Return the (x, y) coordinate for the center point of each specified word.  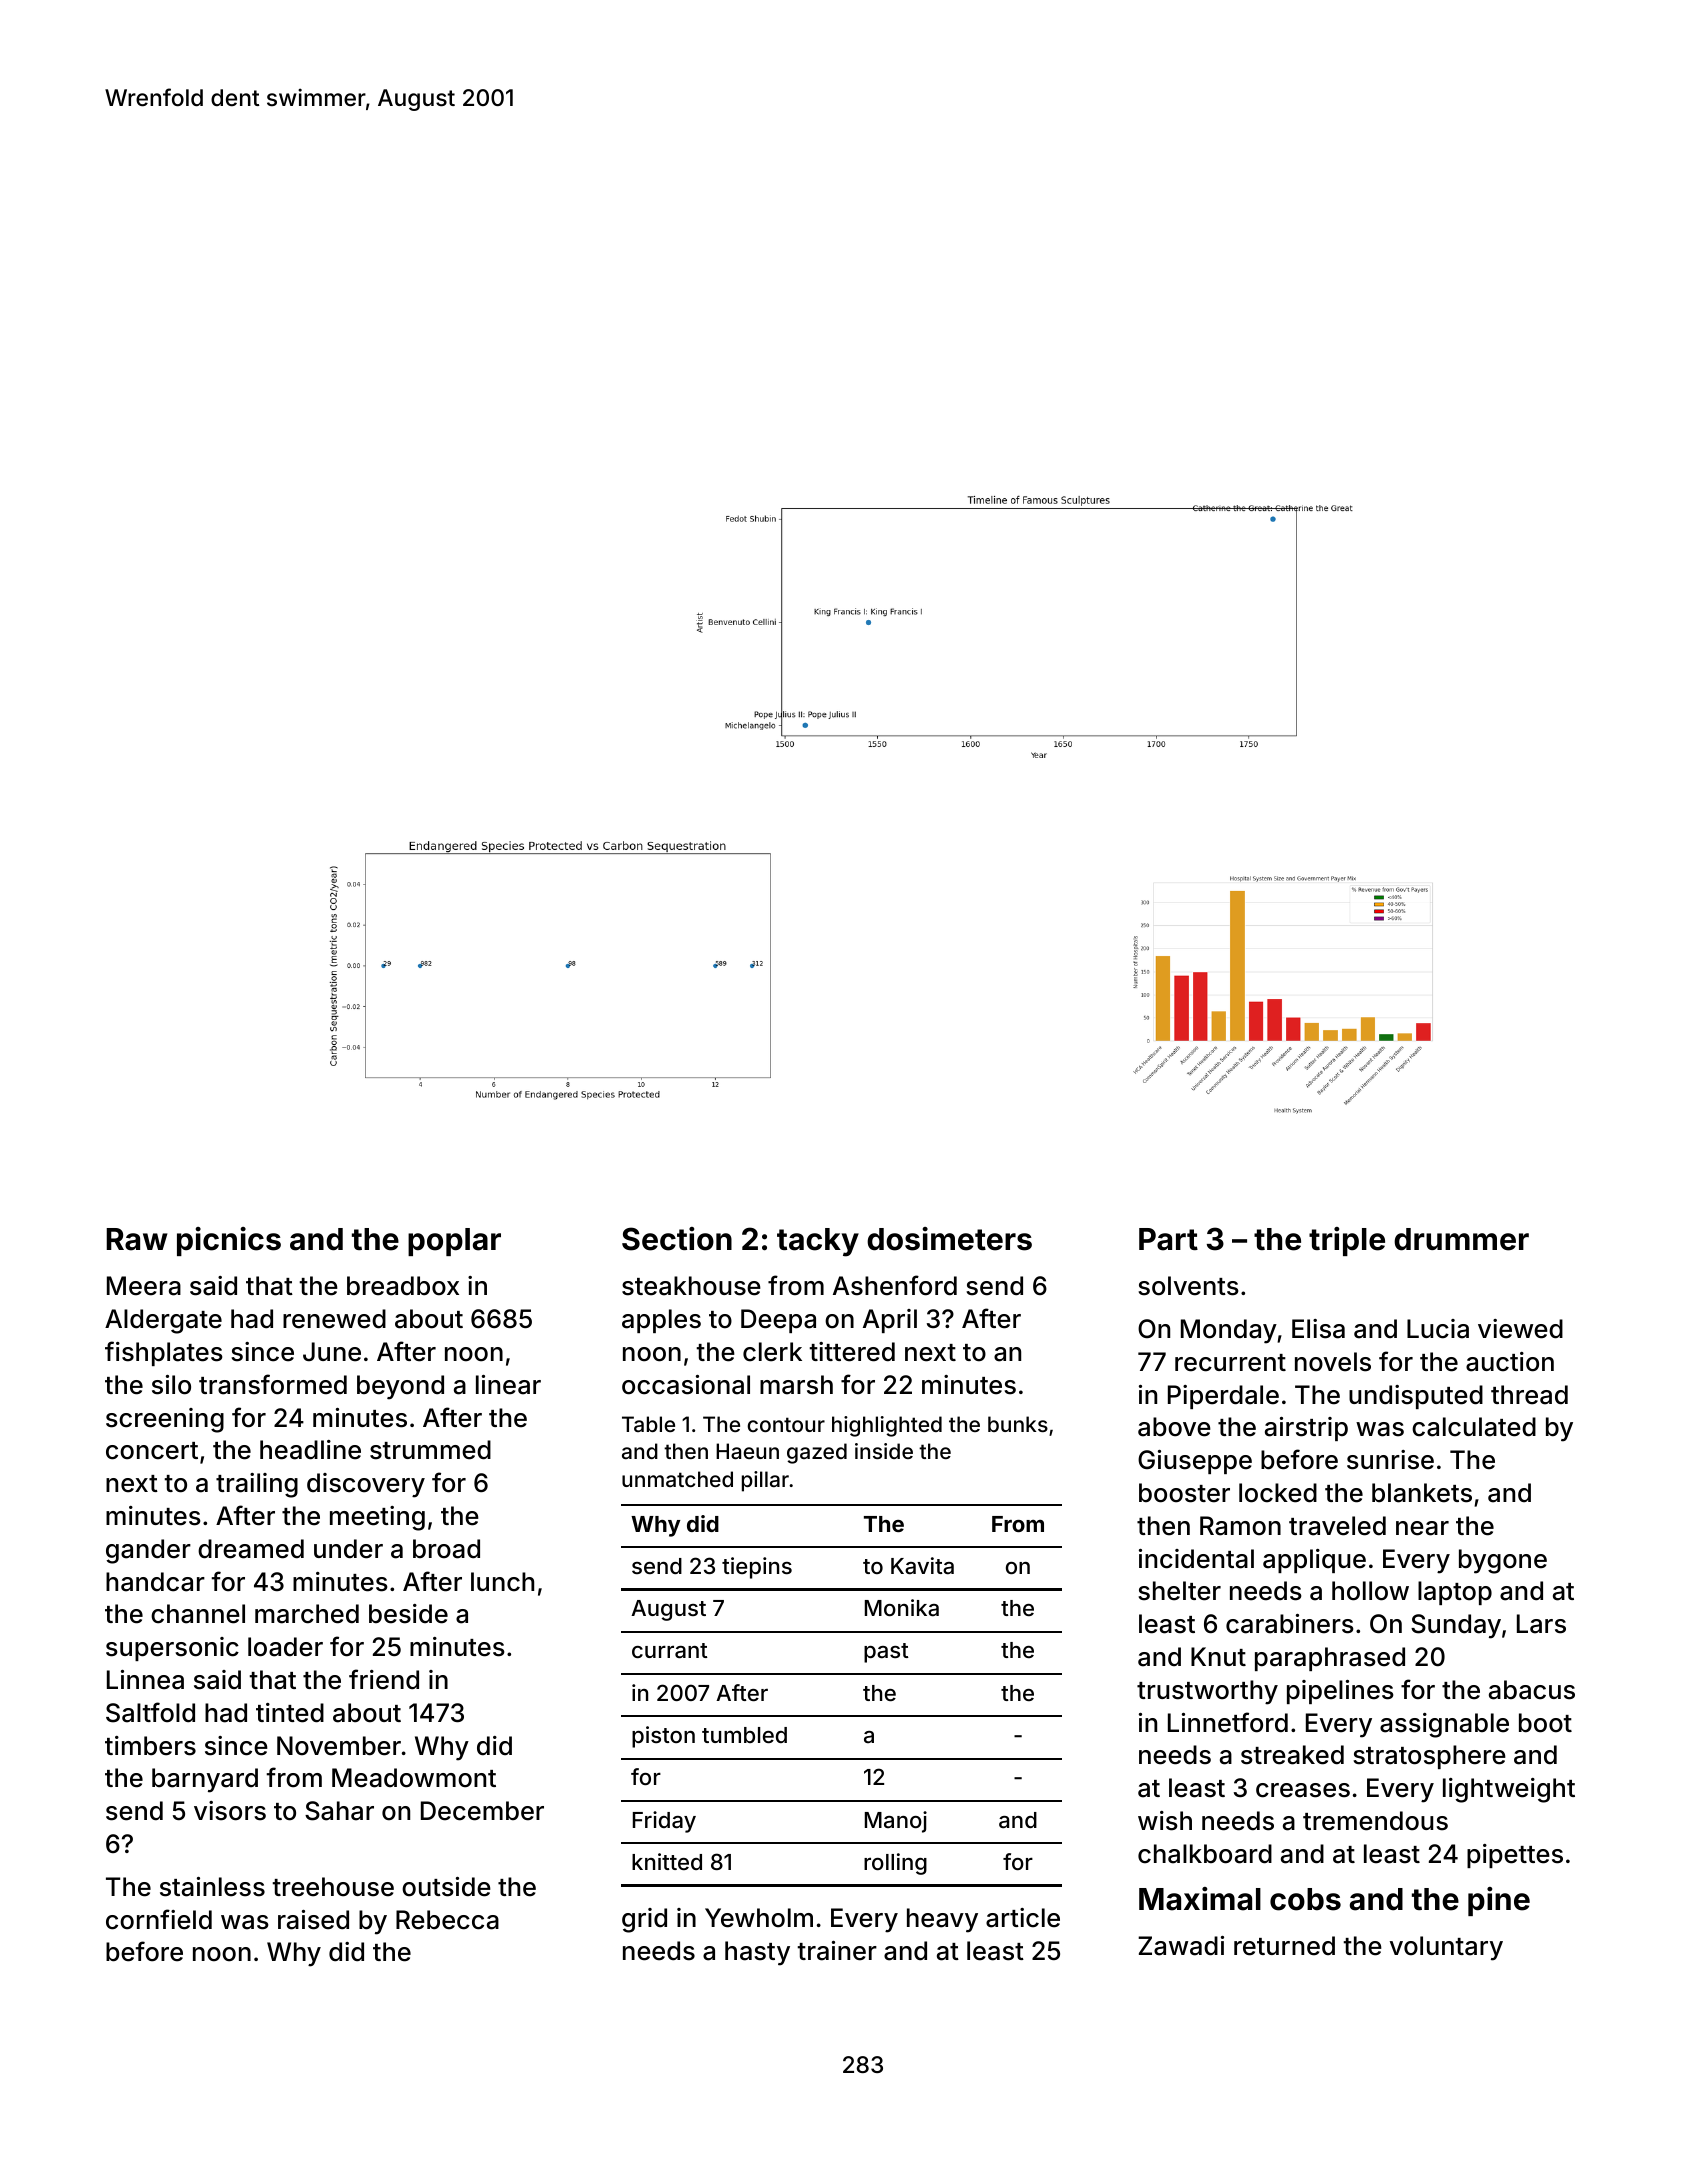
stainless (212, 1887)
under (348, 1549)
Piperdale (1223, 1397)
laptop (1455, 1593)
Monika (902, 1608)
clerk (772, 1352)
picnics (229, 1241)
